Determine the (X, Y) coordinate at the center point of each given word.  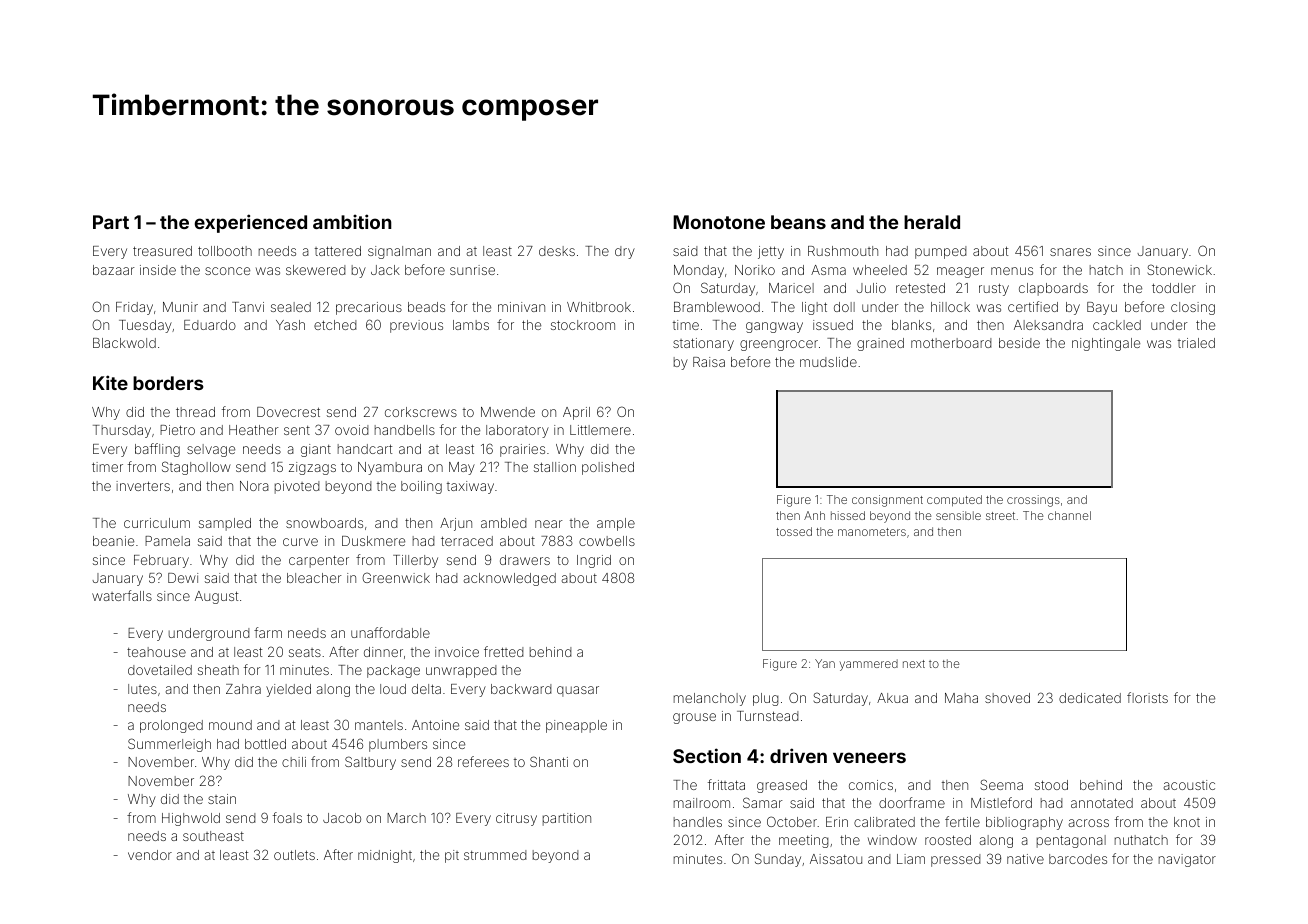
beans (798, 222)
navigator (1187, 860)
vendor (150, 855)
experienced (251, 223)
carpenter (319, 561)
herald (932, 222)
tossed (794, 531)
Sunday (778, 860)
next (914, 664)
